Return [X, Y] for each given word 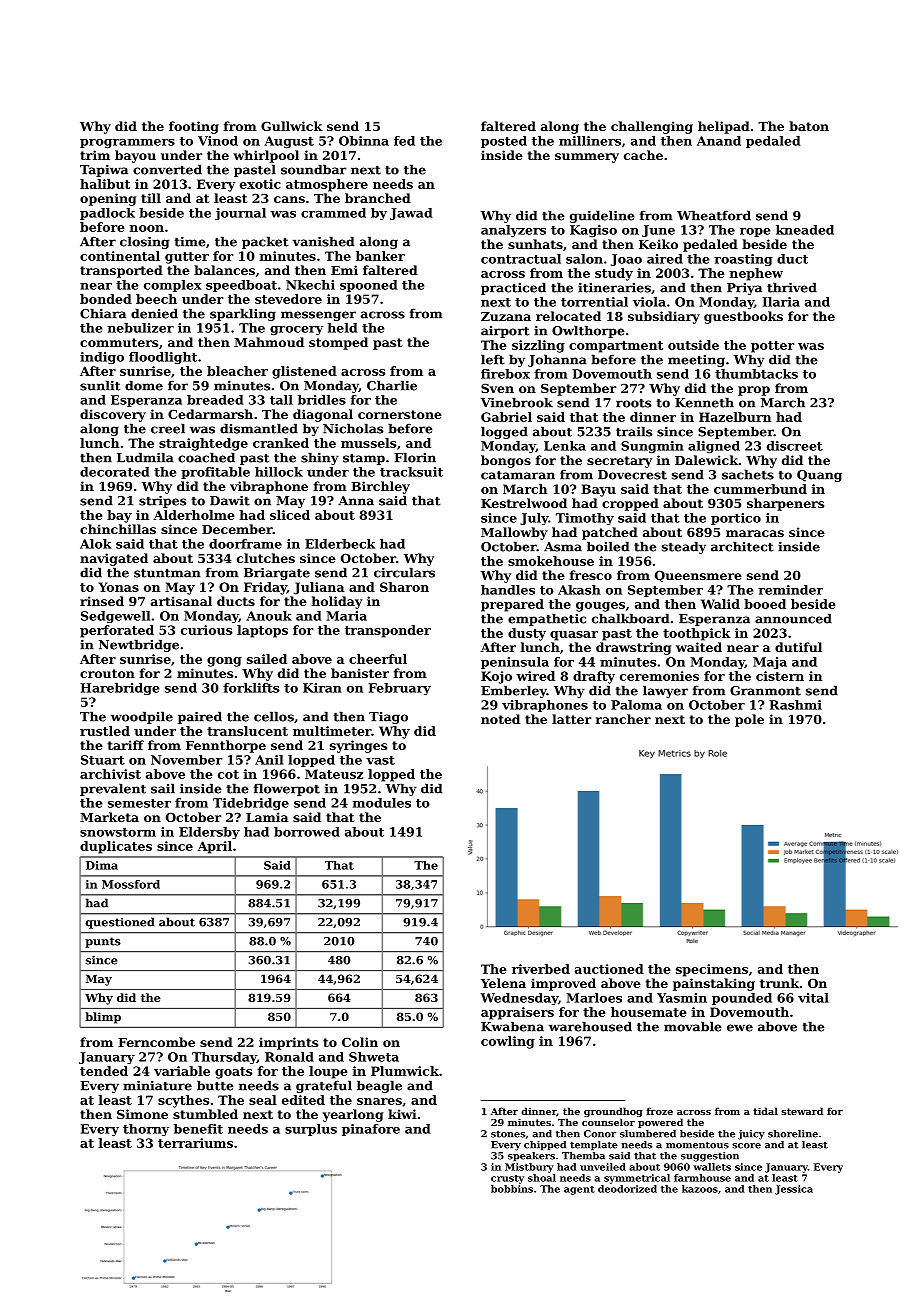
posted [504, 142]
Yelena [503, 983]
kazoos [700, 1189]
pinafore [371, 1130]
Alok [96, 544]
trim [95, 155]
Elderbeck [340, 544]
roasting [743, 260]
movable [693, 1026]
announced [793, 618]
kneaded [805, 230]
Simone [142, 1114]
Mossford [131, 884]
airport [505, 332]
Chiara [103, 313]
